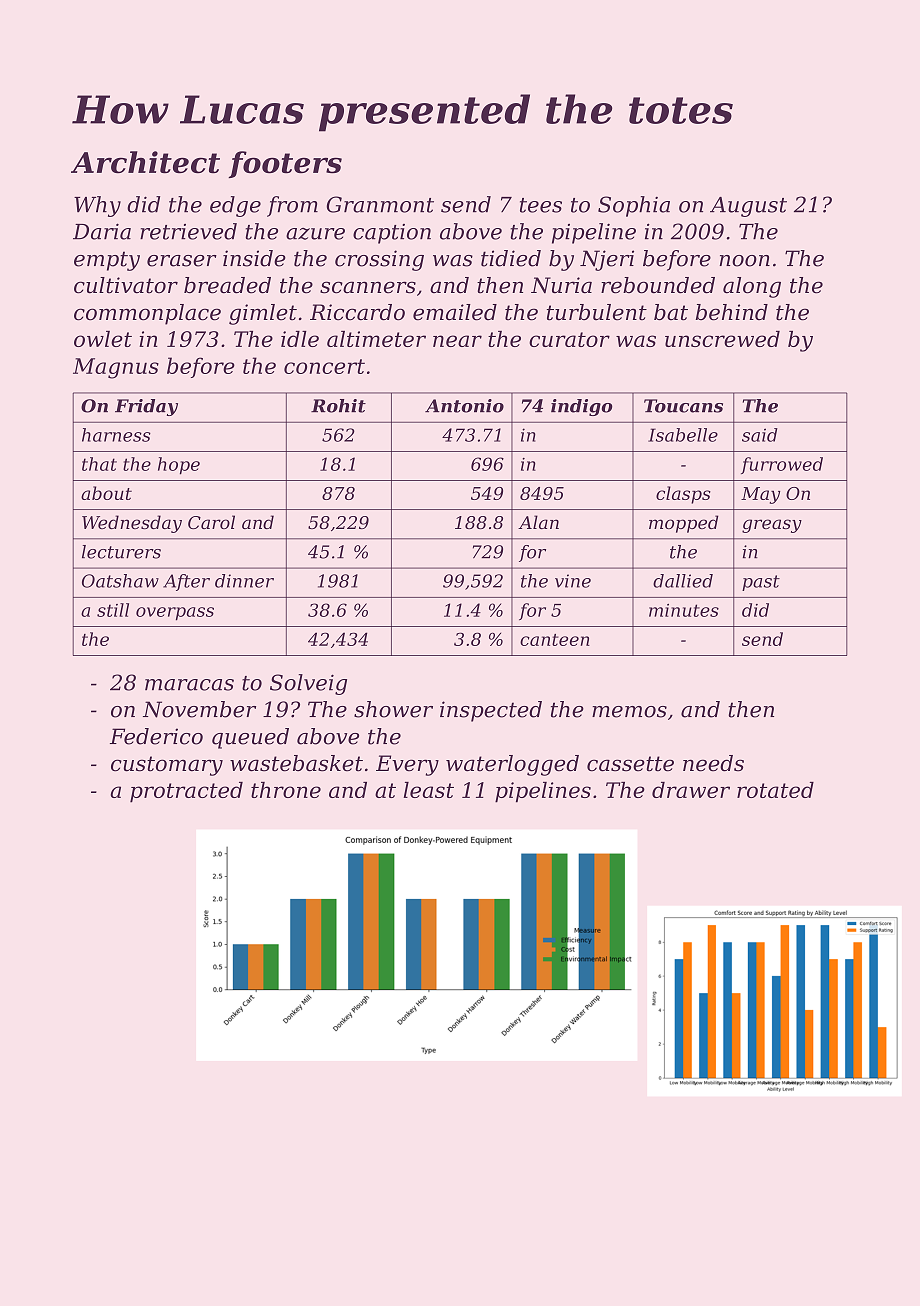 The image size is (920, 1306). I want to click on cultivator, so click(126, 285).
